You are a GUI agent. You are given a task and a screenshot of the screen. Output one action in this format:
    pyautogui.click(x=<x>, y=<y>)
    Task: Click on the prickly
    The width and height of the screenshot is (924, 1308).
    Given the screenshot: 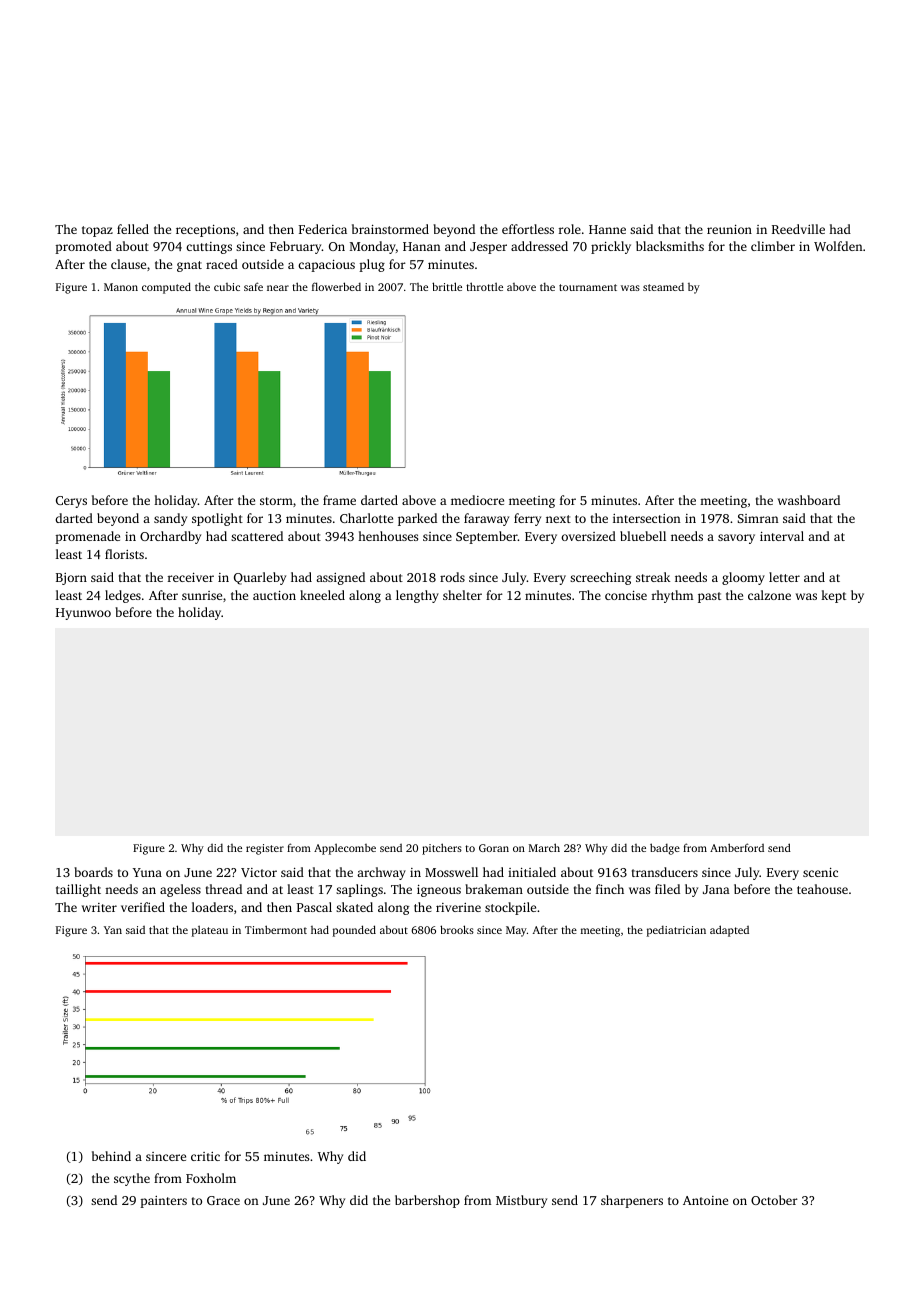 What is the action you would take?
    pyautogui.click(x=611, y=247)
